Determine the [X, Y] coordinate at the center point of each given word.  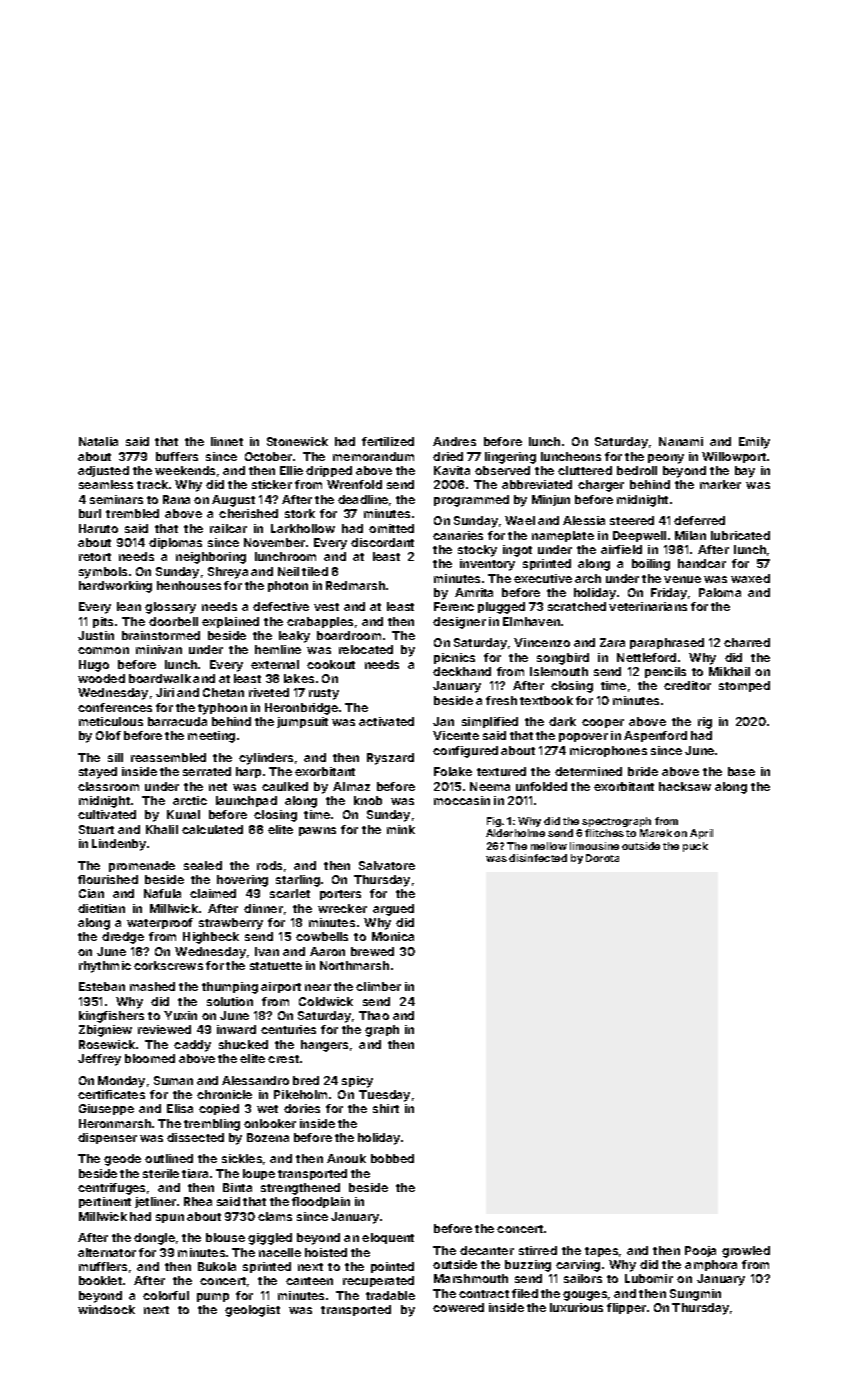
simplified [490, 722]
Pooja [700, 1251]
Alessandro [255, 1080]
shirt [386, 1108]
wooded [101, 678]
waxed [750, 578]
